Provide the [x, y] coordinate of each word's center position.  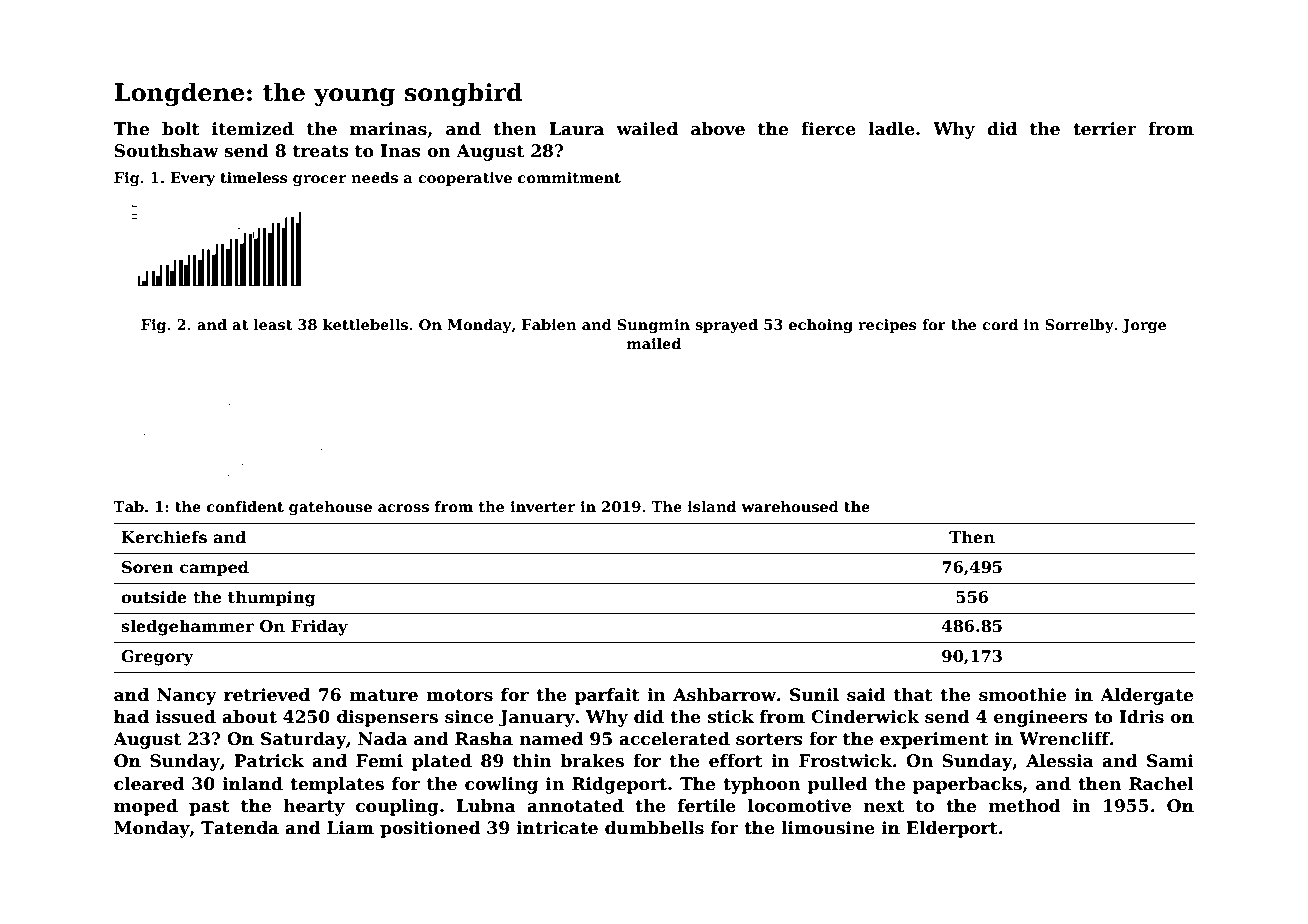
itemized [253, 129]
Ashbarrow [724, 695]
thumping [272, 598]
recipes [887, 326]
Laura [576, 129]
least [273, 324]
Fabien [549, 324]
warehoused [790, 506]
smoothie [1022, 695]
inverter [542, 506]
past [209, 808]
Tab [128, 506]
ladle [892, 129]
